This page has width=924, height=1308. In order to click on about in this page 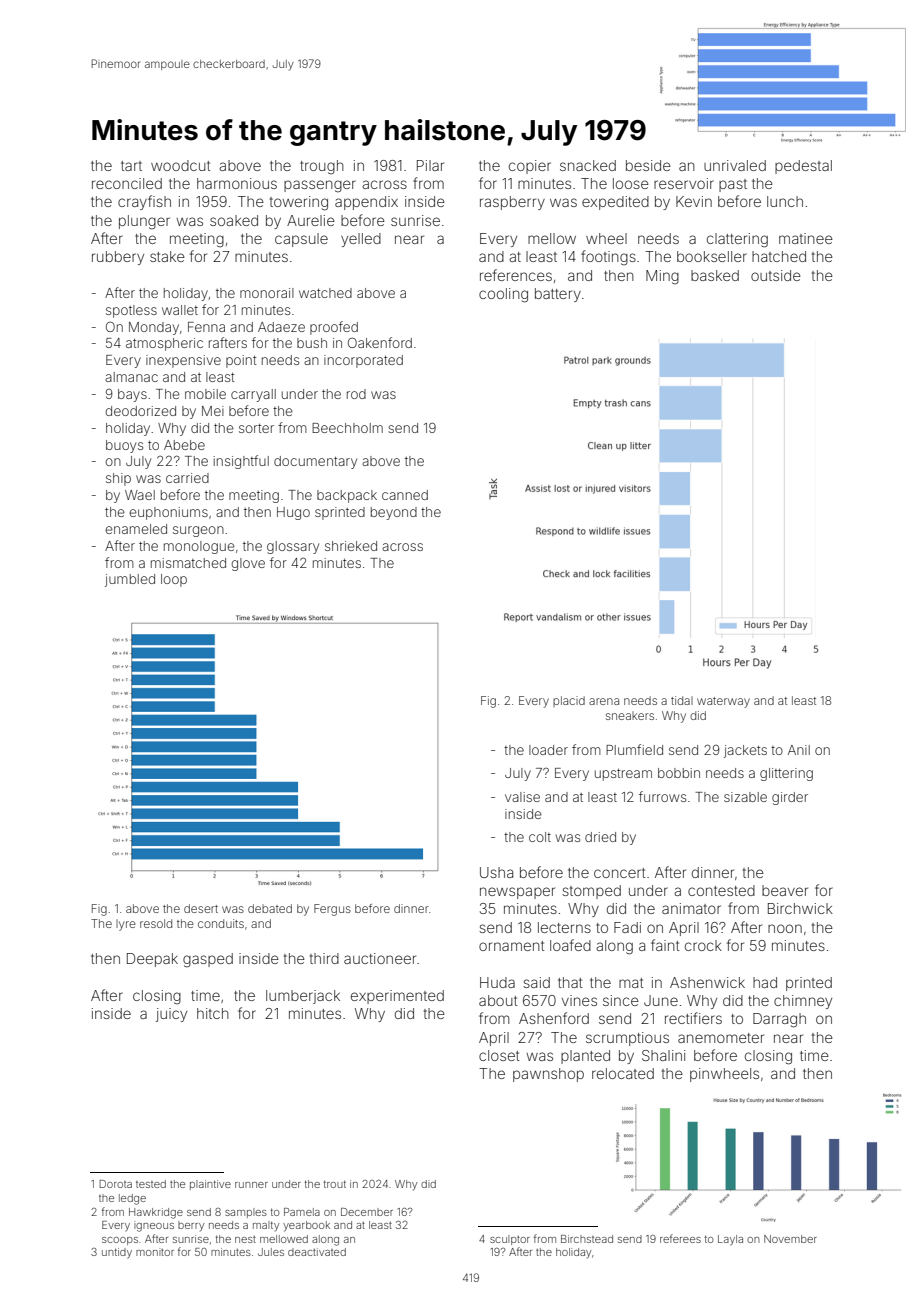, I will do `click(498, 1000)`.
